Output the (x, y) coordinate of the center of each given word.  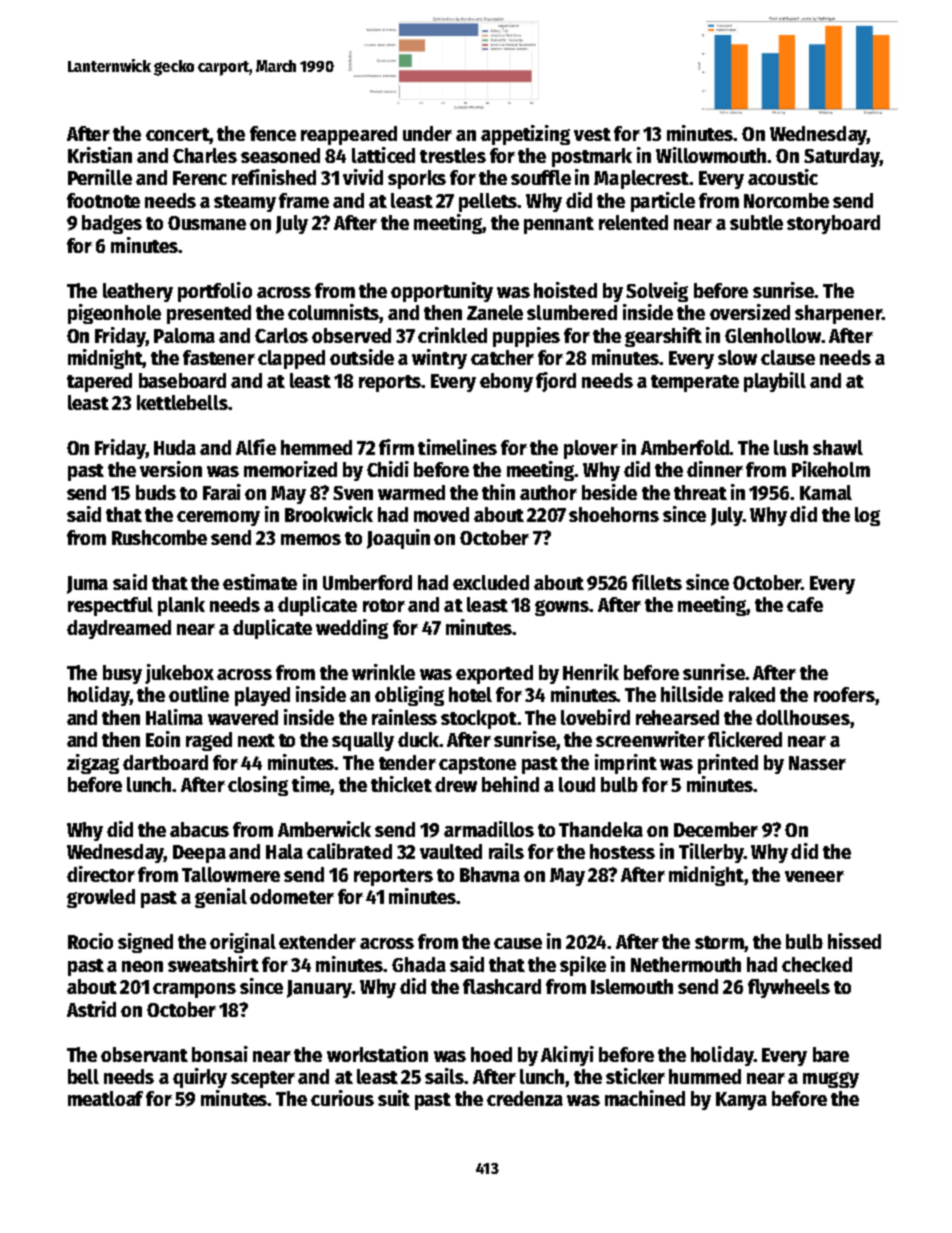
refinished (274, 177)
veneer (814, 876)
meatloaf (105, 1098)
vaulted (451, 851)
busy (122, 674)
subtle (756, 222)
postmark (592, 157)
